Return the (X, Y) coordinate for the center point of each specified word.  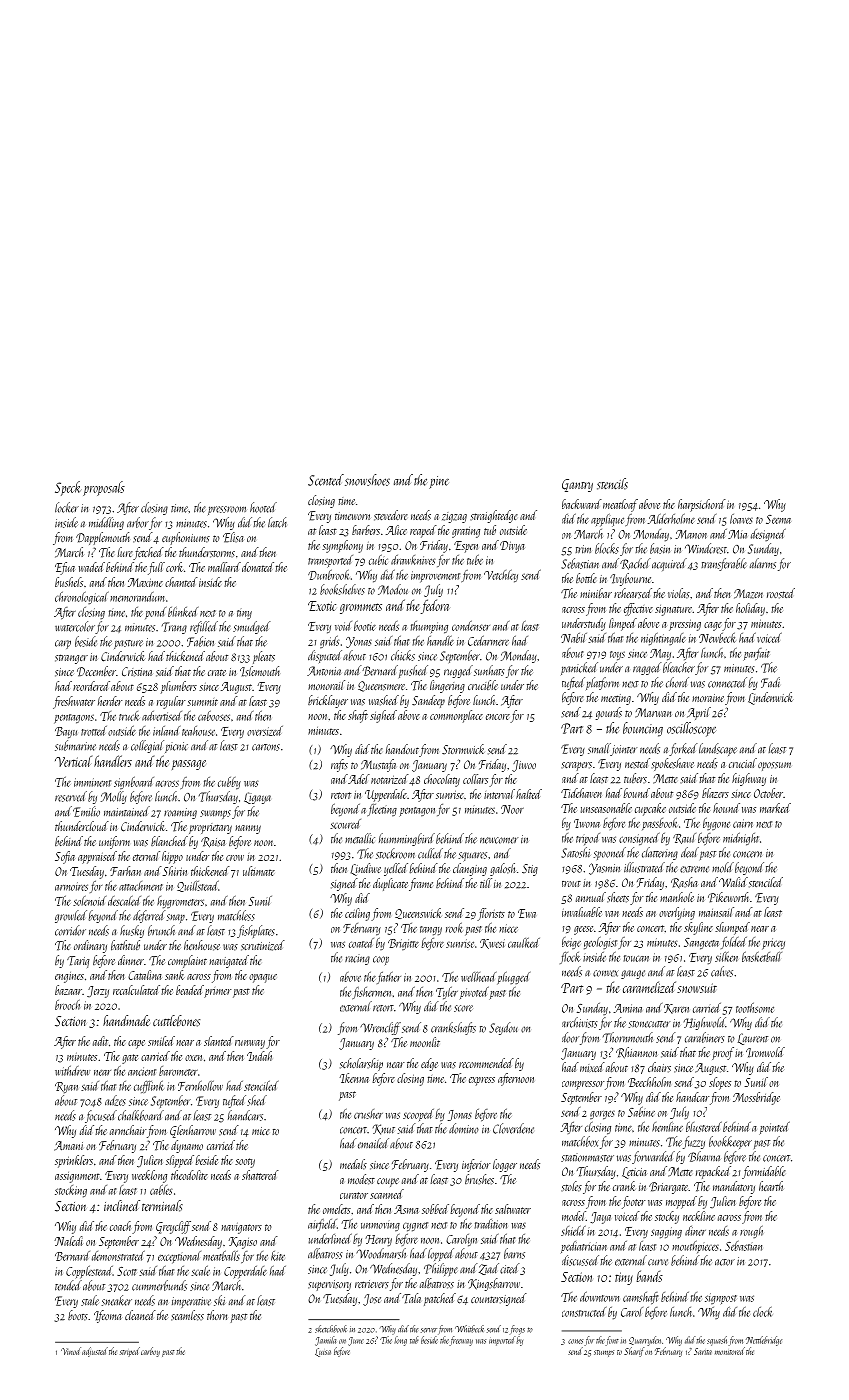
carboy (150, 1352)
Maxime (145, 582)
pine (439, 482)
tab (414, 1340)
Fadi (770, 682)
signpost (721, 1298)
